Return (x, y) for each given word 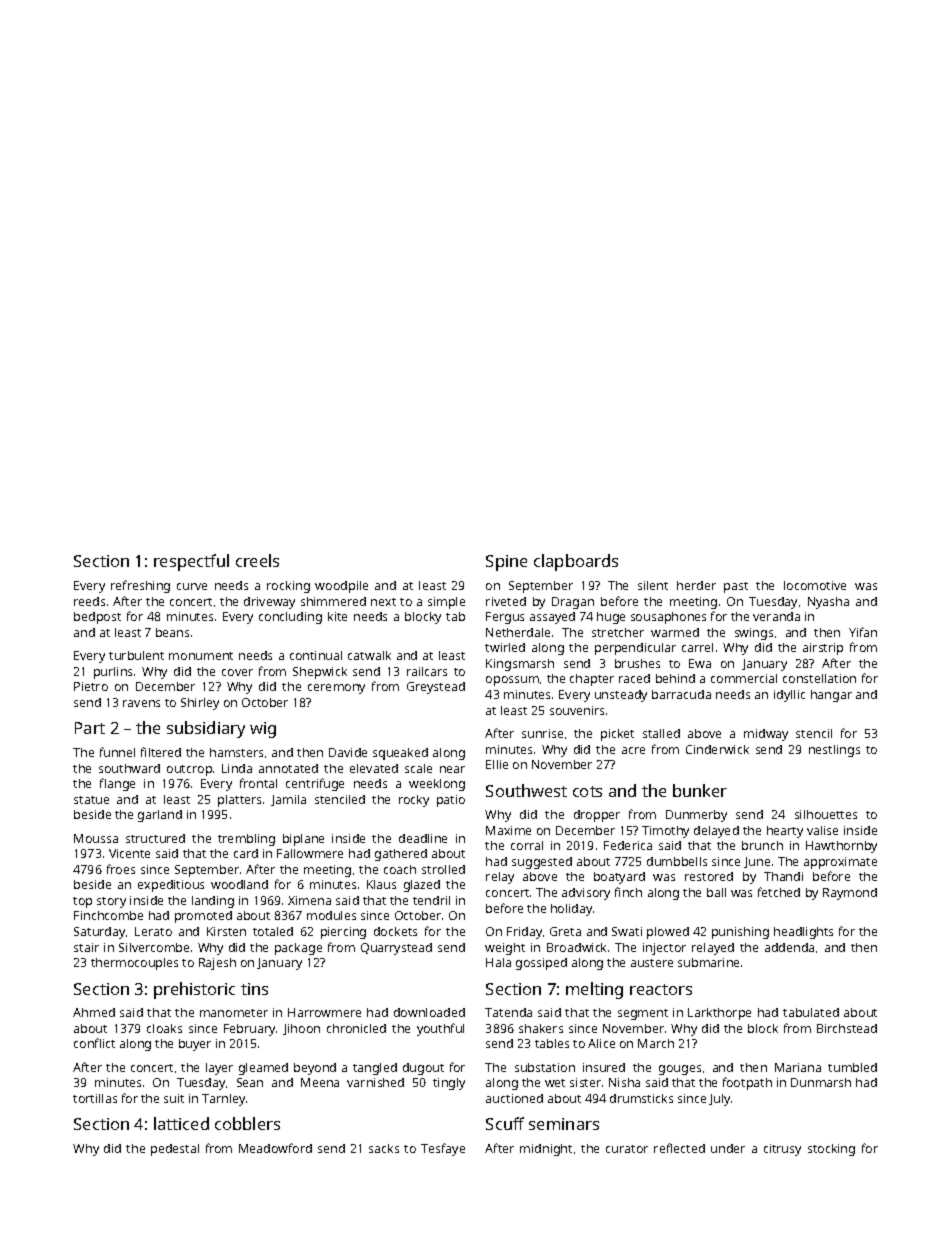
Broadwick (576, 947)
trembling (246, 840)
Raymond (850, 894)
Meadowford (275, 1148)
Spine (506, 563)
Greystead (436, 688)
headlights (803, 933)
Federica (628, 845)
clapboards (576, 562)
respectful (191, 562)
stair (86, 947)
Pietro (91, 686)
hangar (831, 696)
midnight (546, 1150)
